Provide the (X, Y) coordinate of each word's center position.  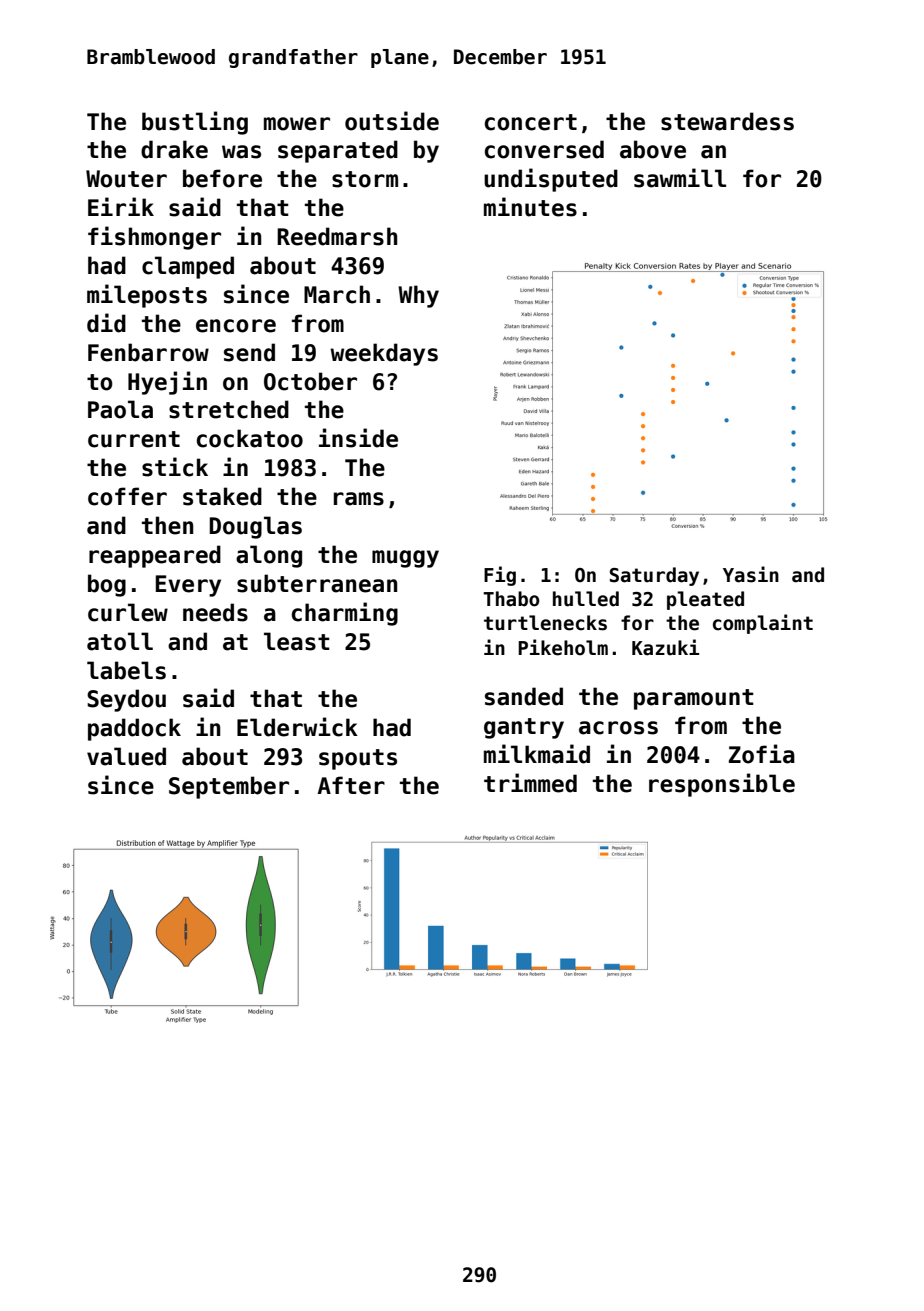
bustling (195, 123)
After (351, 785)
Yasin (751, 574)
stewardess (727, 121)
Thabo (511, 599)
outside (392, 121)
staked (222, 496)
